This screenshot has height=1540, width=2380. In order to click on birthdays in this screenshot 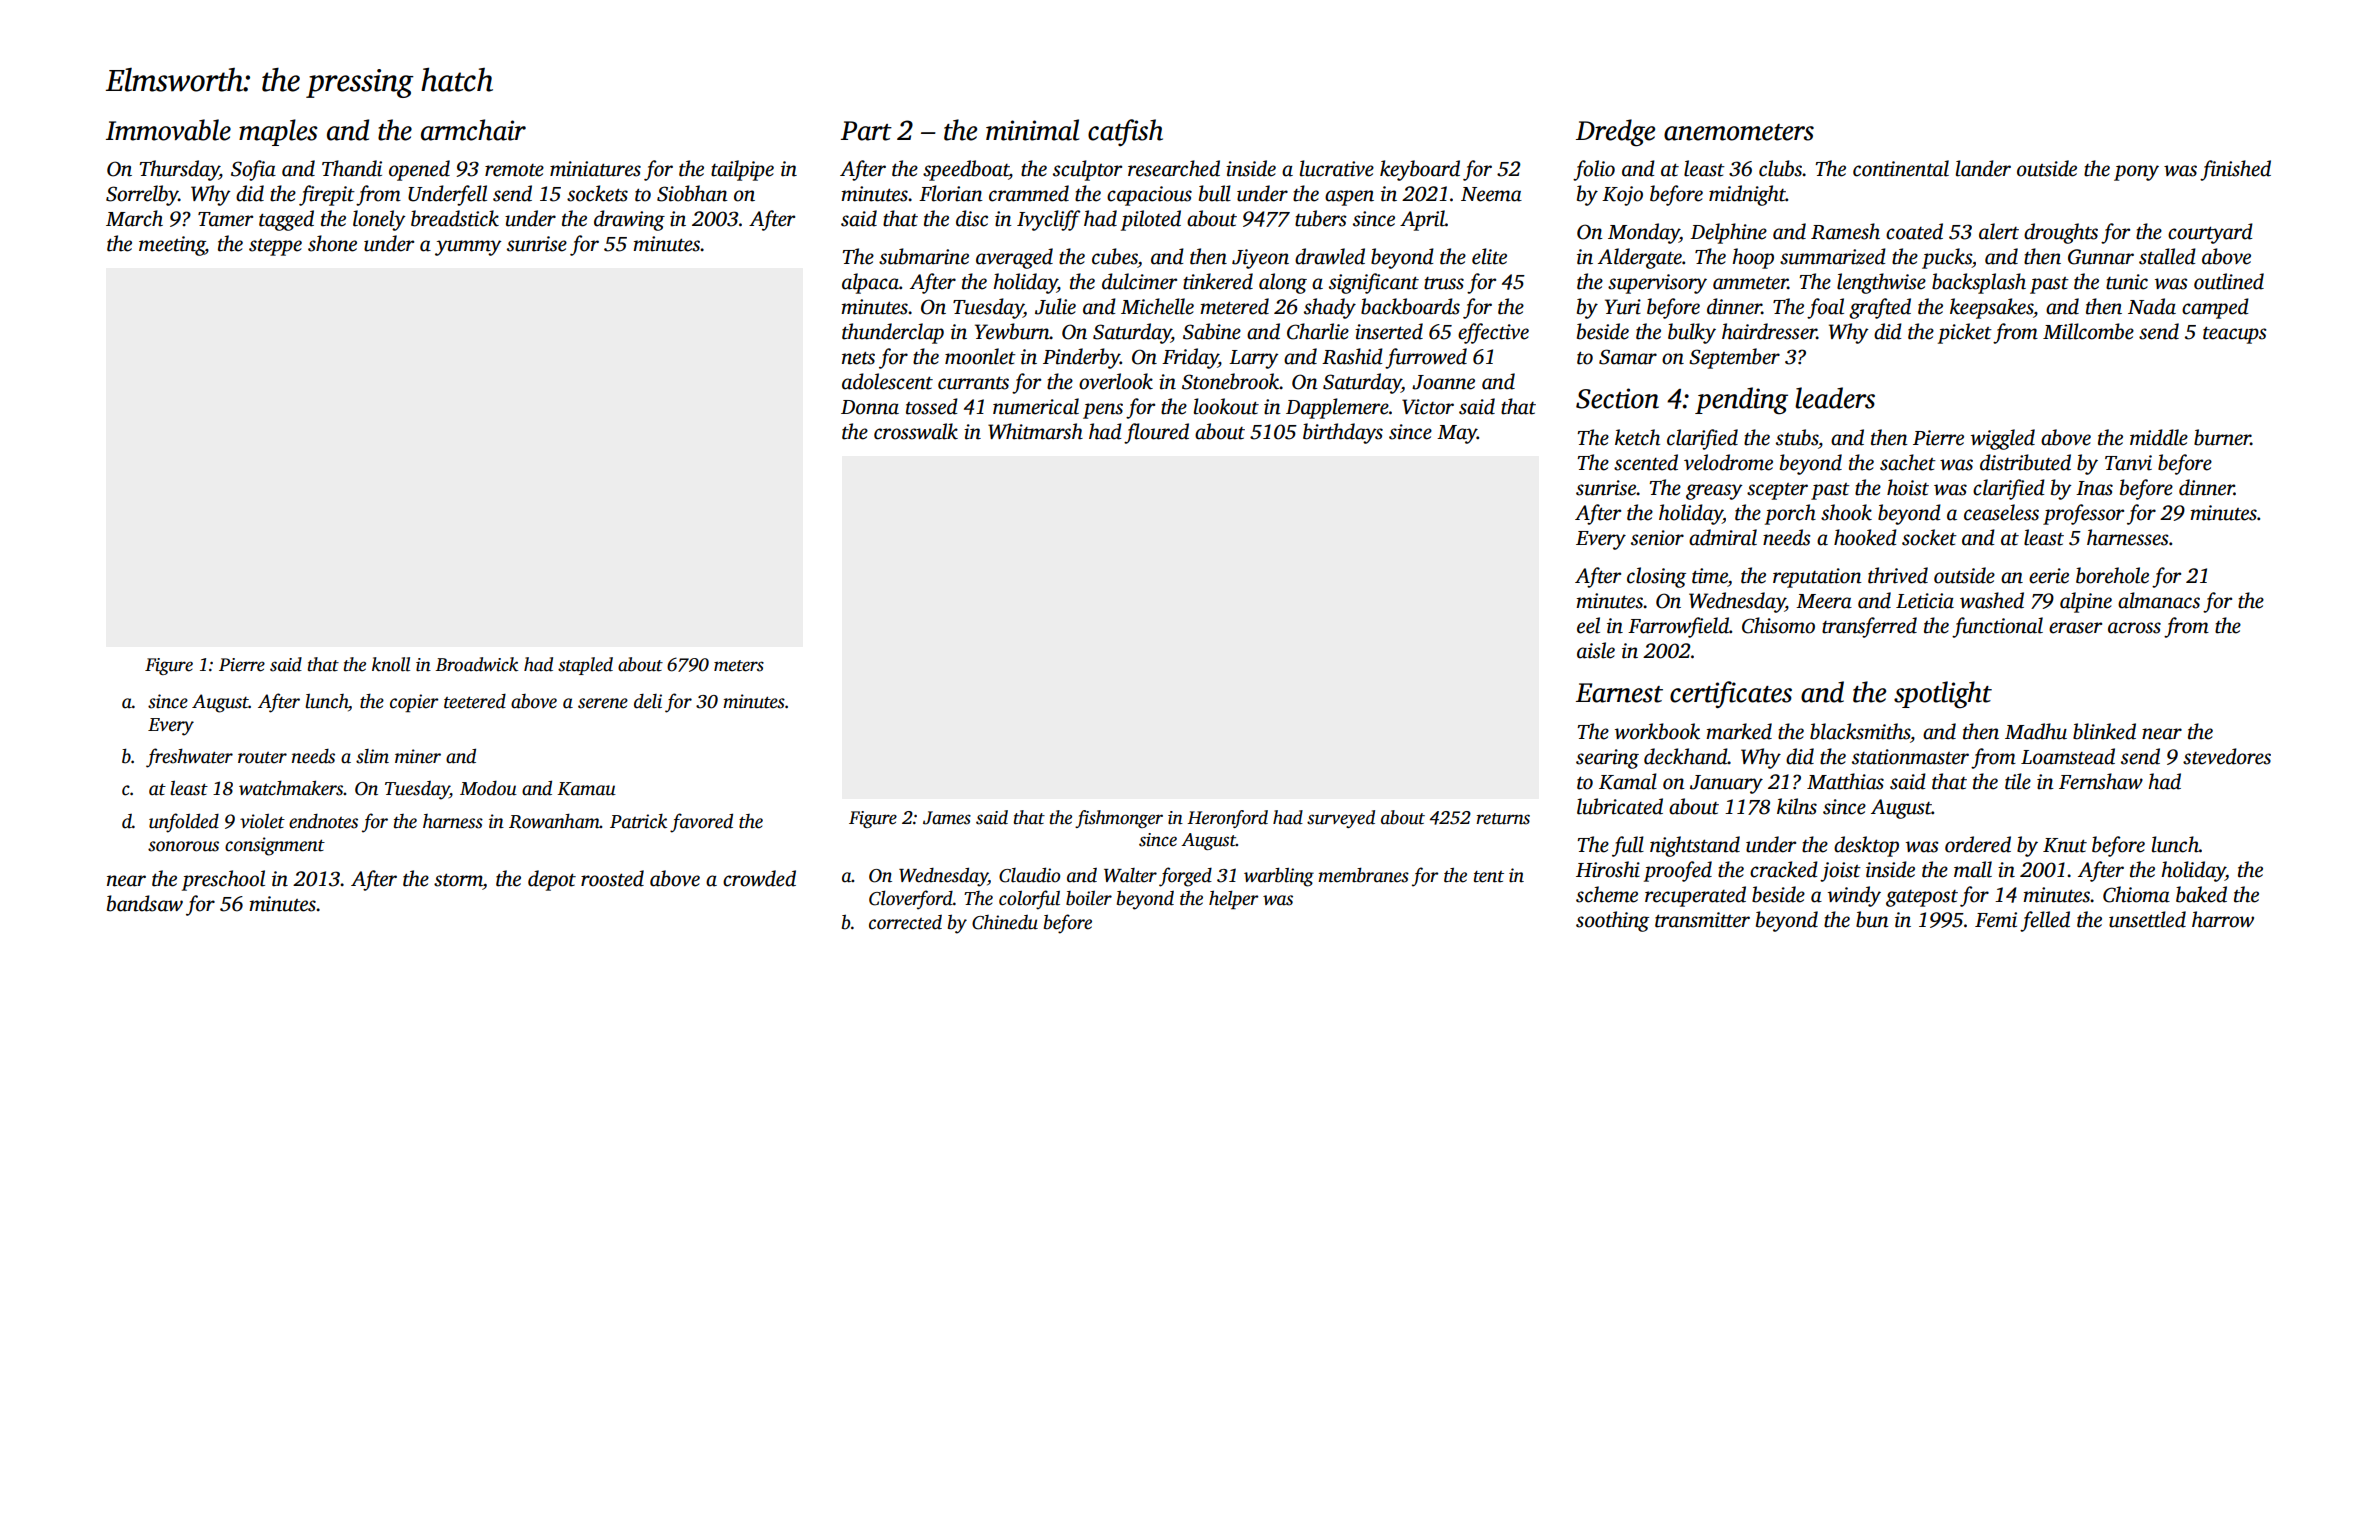, I will do `click(1343, 433)`.
